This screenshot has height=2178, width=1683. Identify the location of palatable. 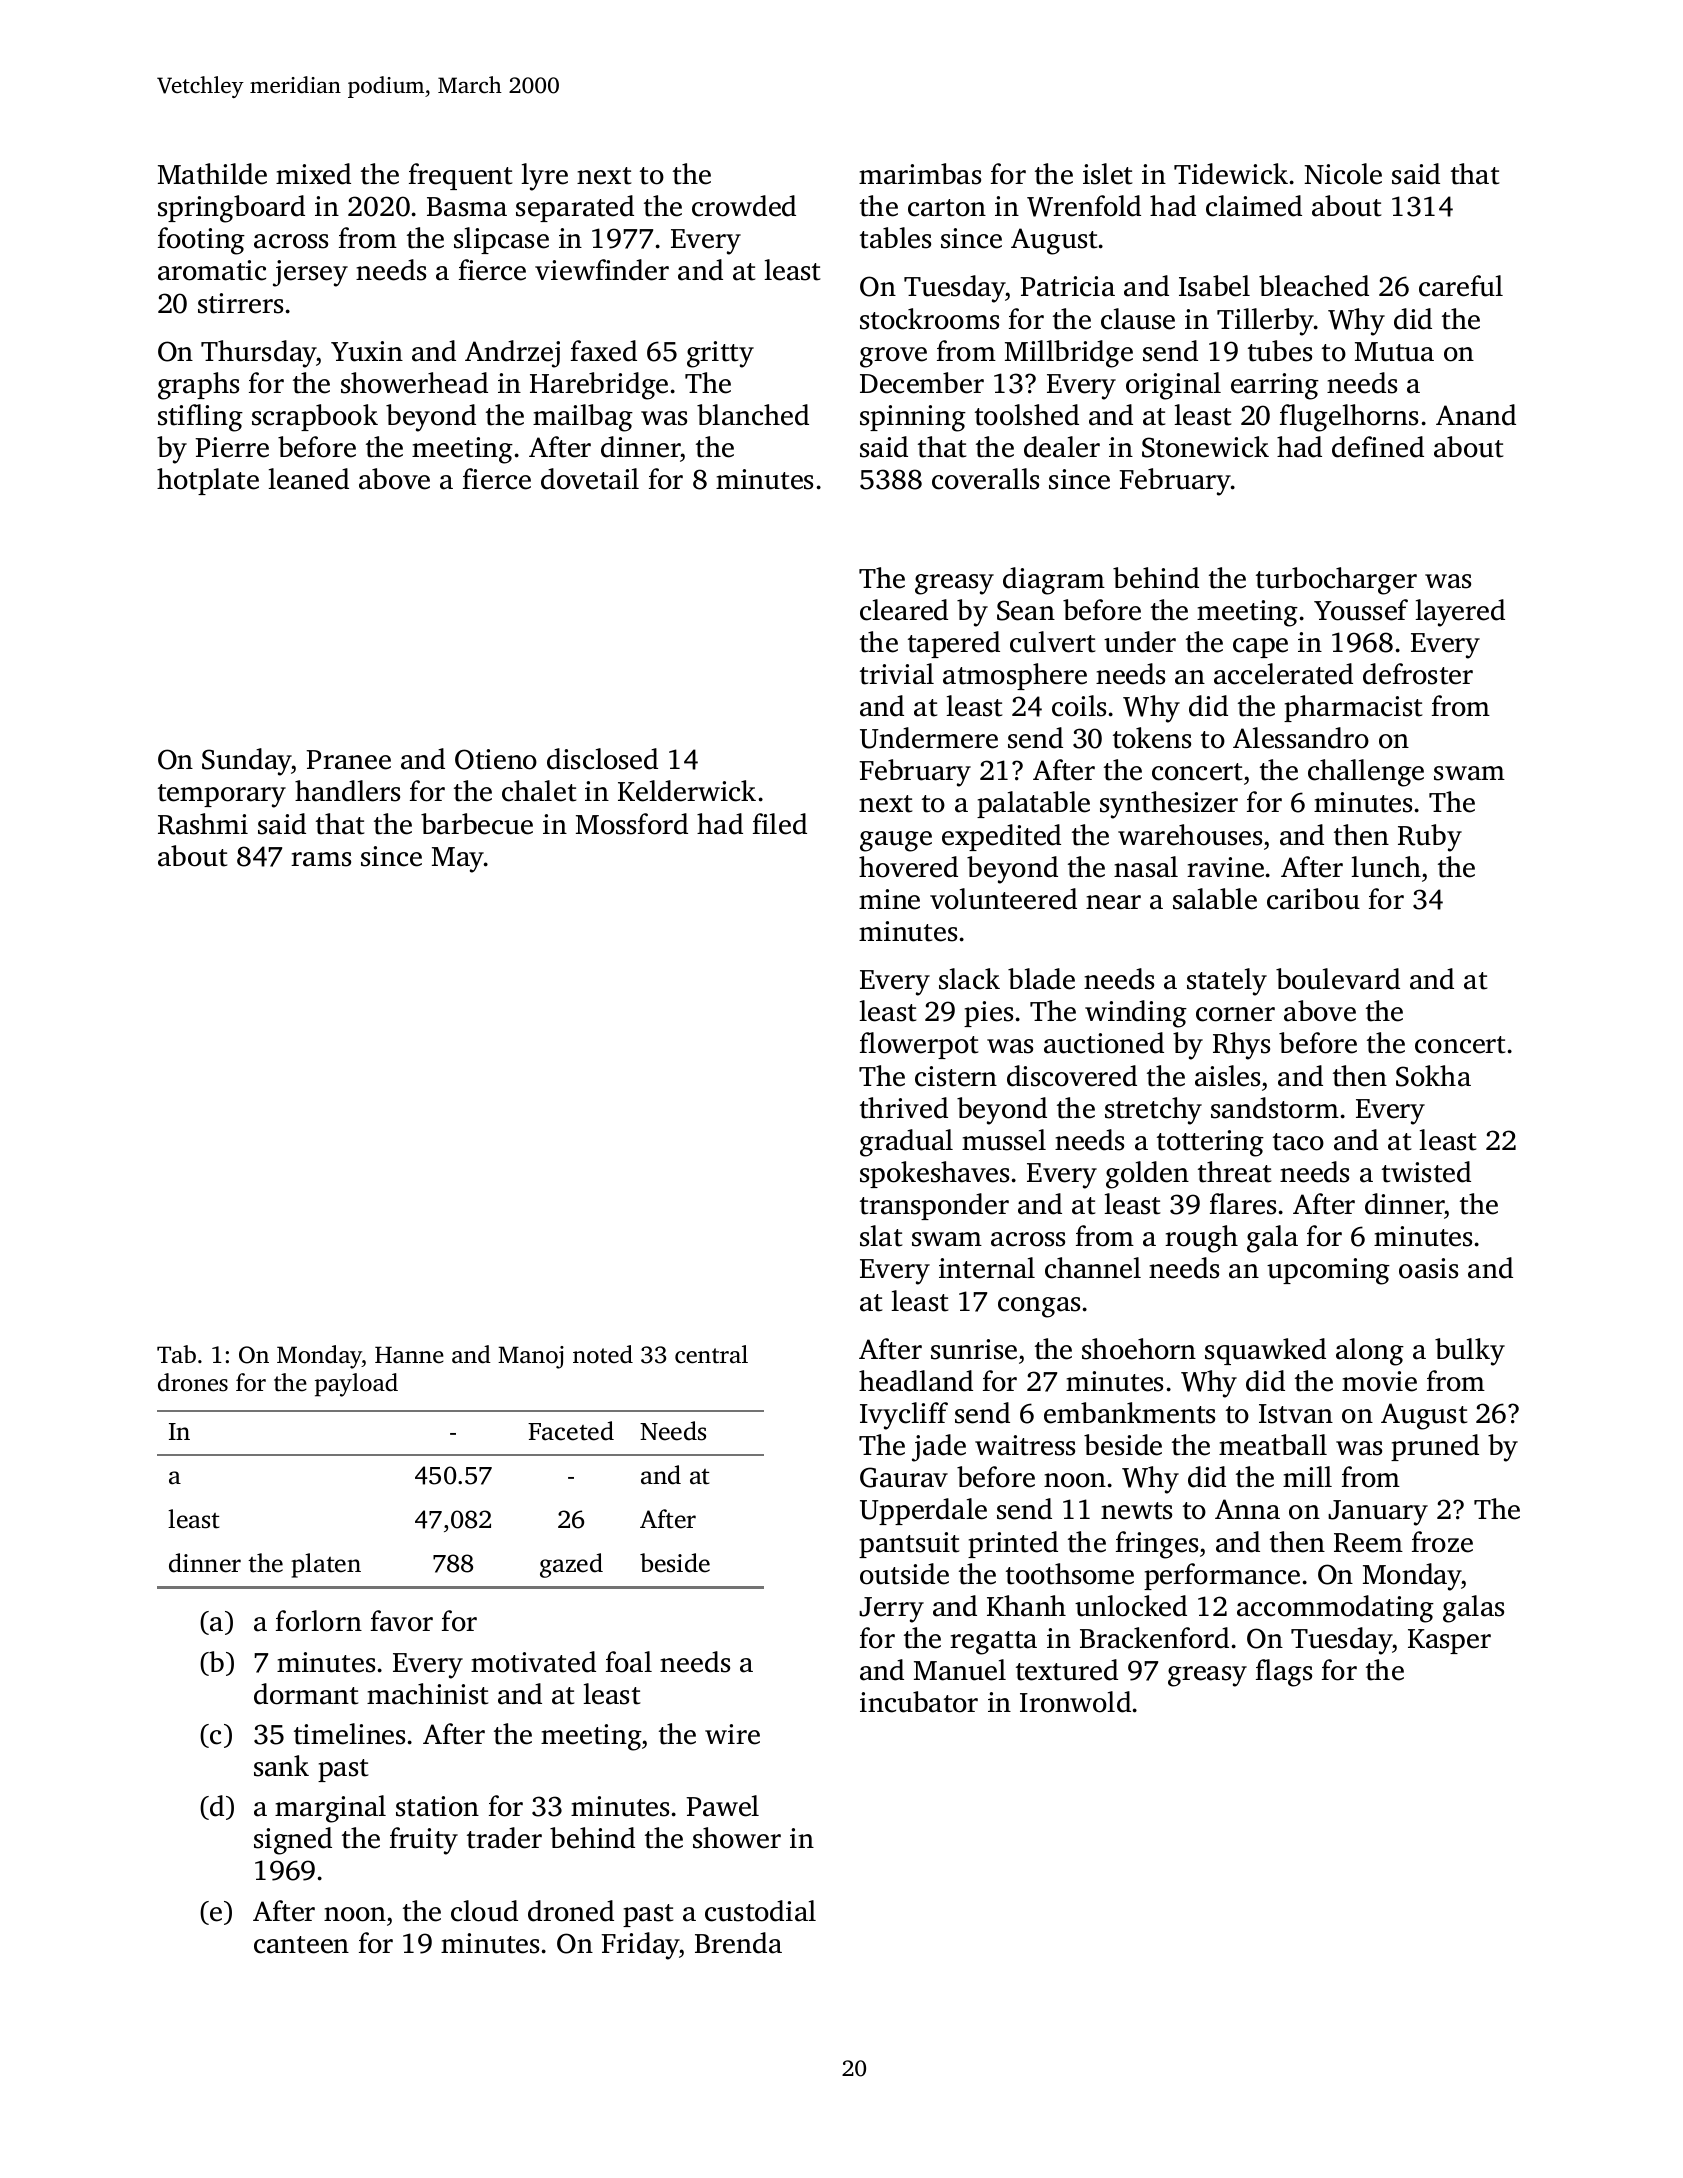
(1033, 804).
